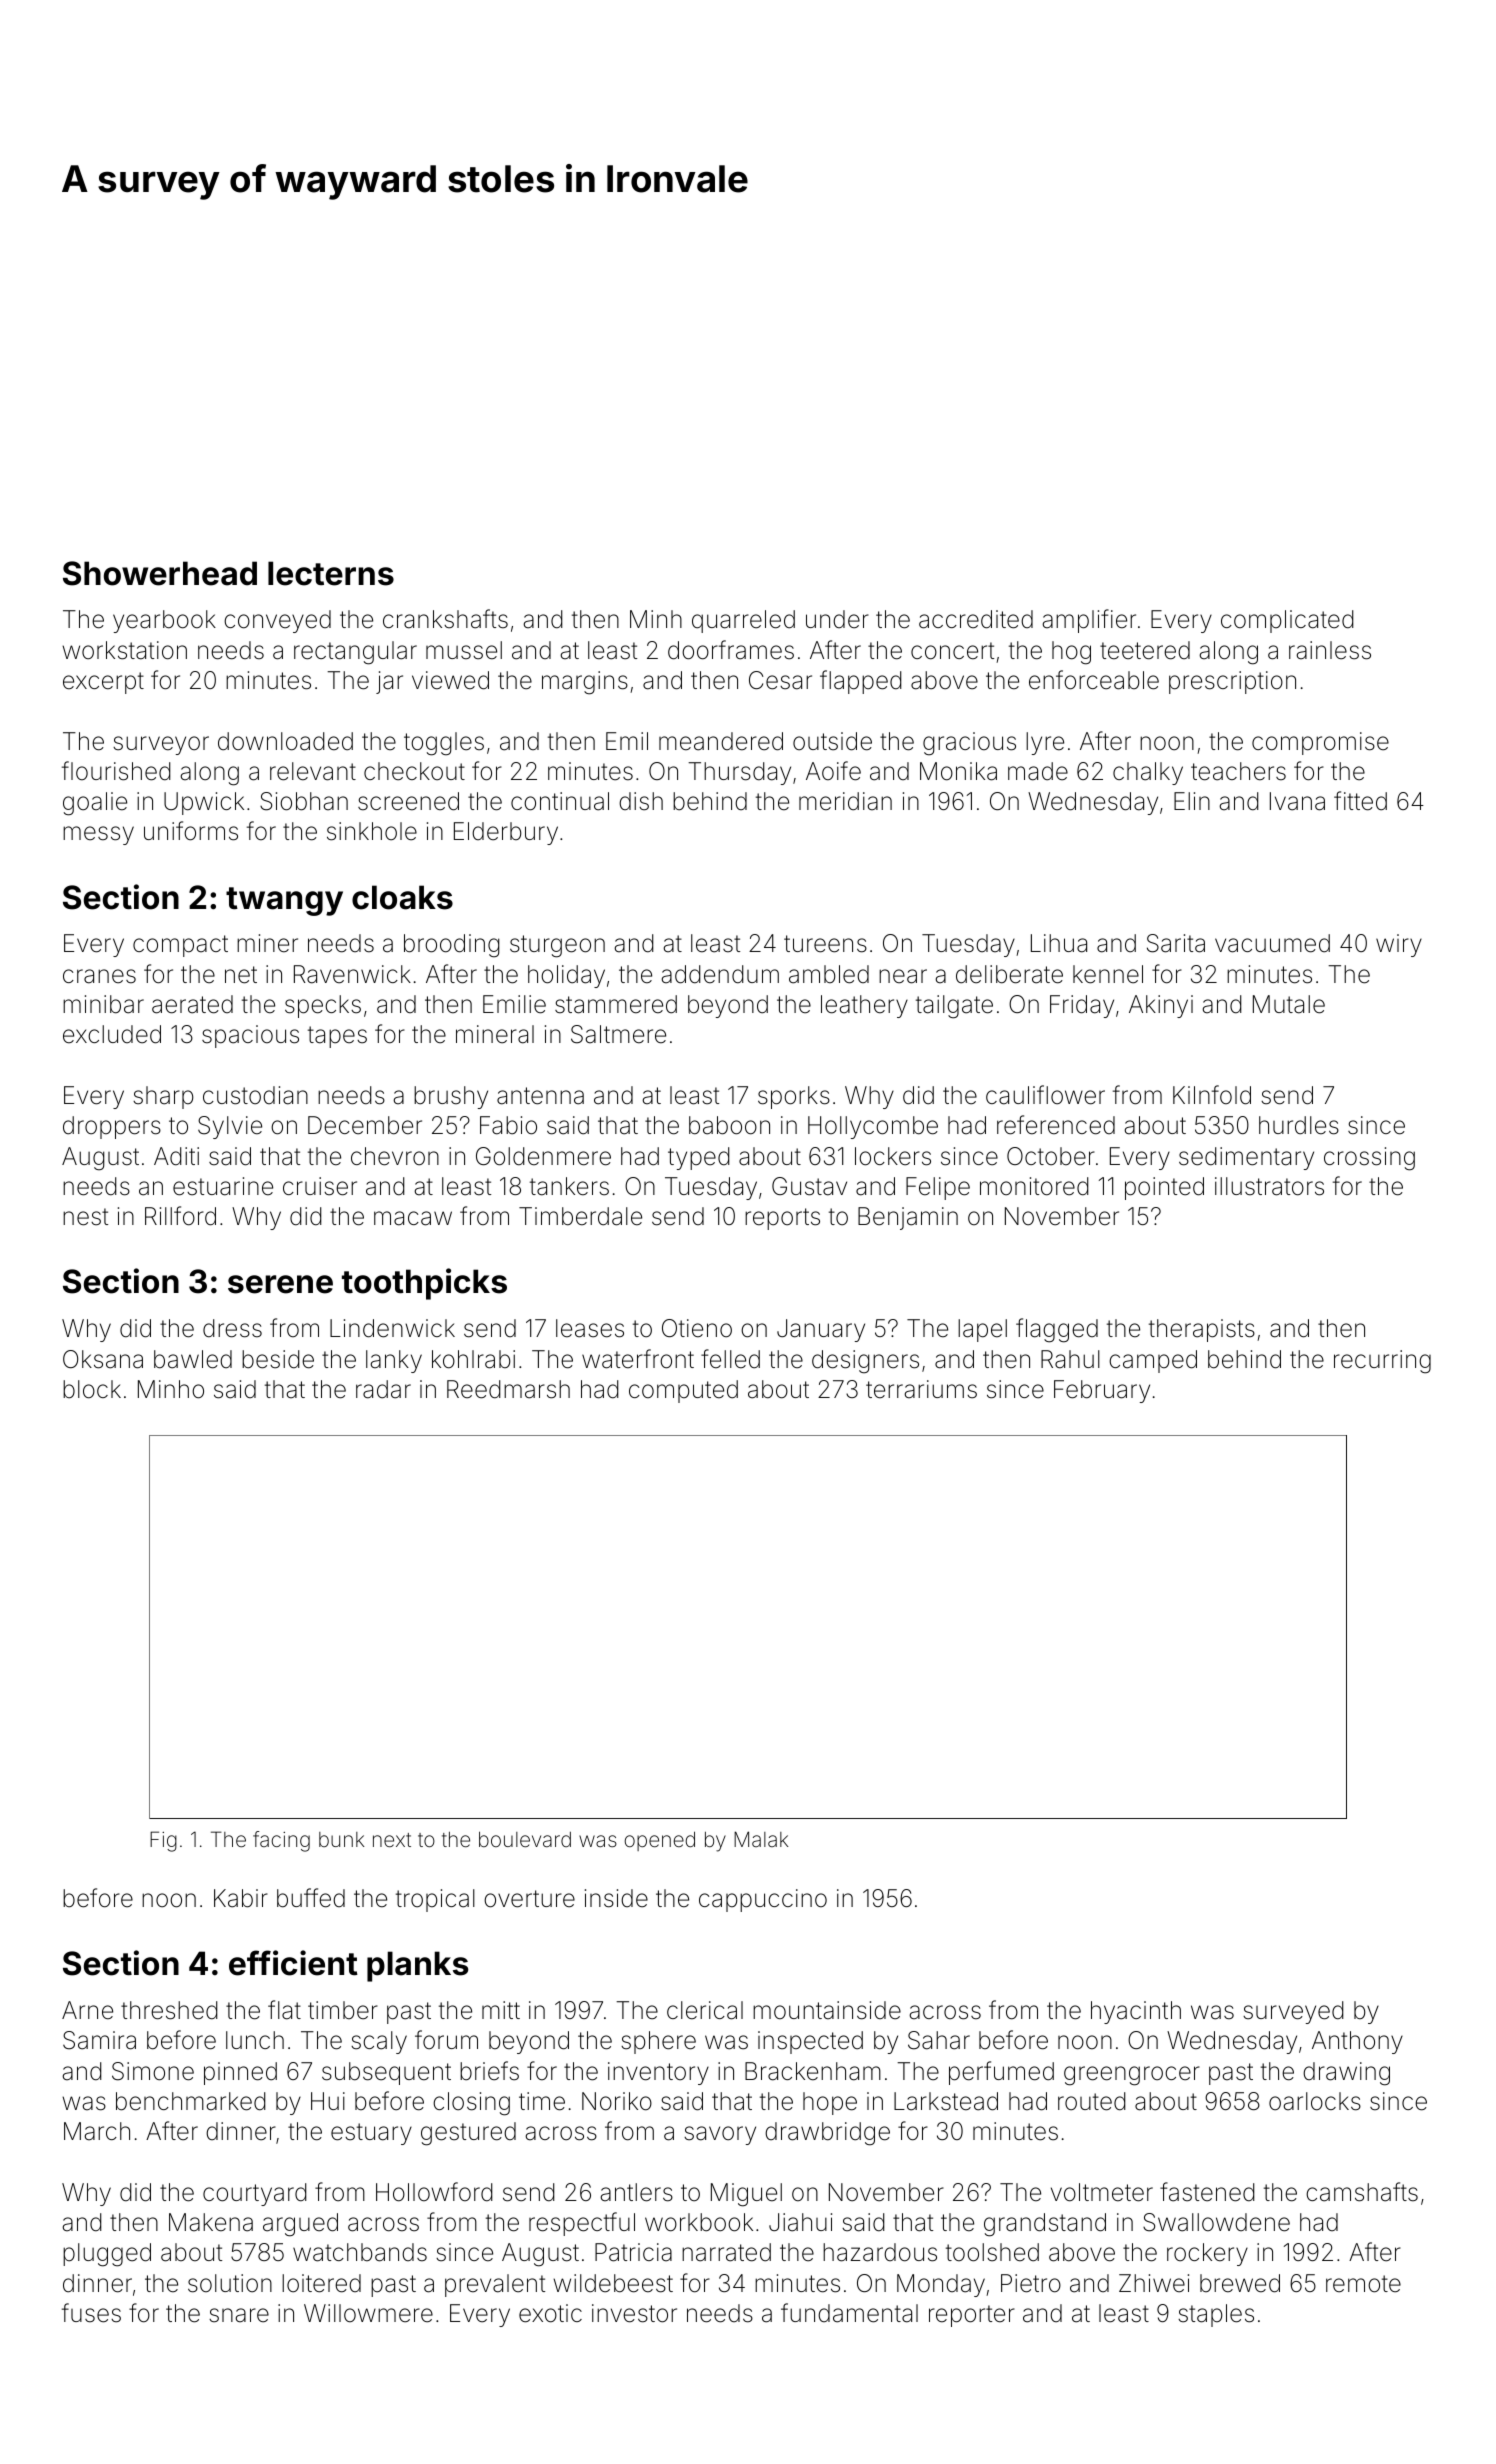 This screenshot has height=2464, width=1496. What do you see at coordinates (92, 1389) in the screenshot?
I see `block` at bounding box center [92, 1389].
